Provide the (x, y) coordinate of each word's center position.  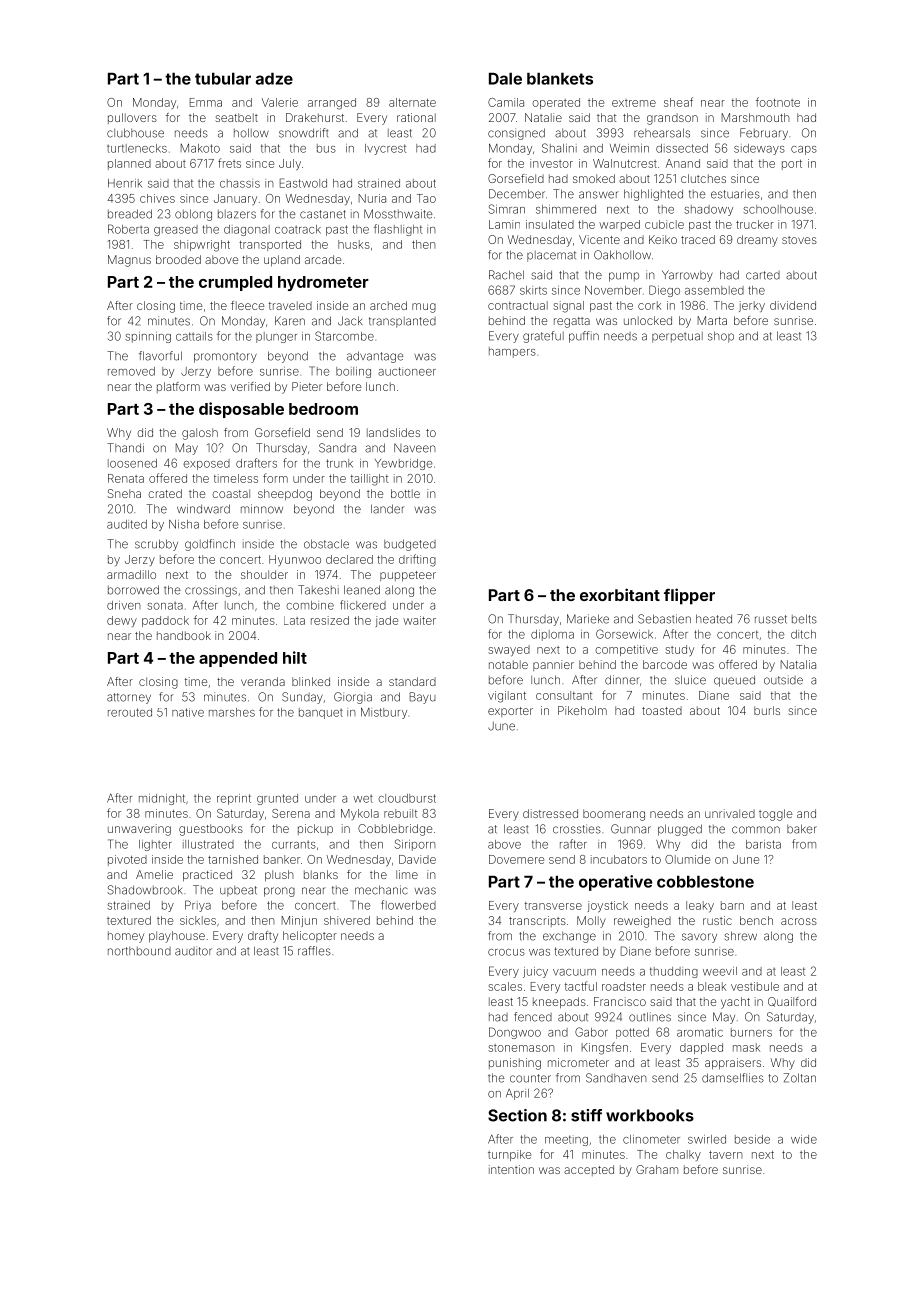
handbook (184, 635)
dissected (682, 148)
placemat (551, 256)
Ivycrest (385, 149)
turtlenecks (137, 148)
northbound (139, 951)
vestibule (755, 986)
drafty (263, 937)
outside (783, 680)
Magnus (129, 261)
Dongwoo (515, 1033)
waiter (419, 620)
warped (619, 225)
